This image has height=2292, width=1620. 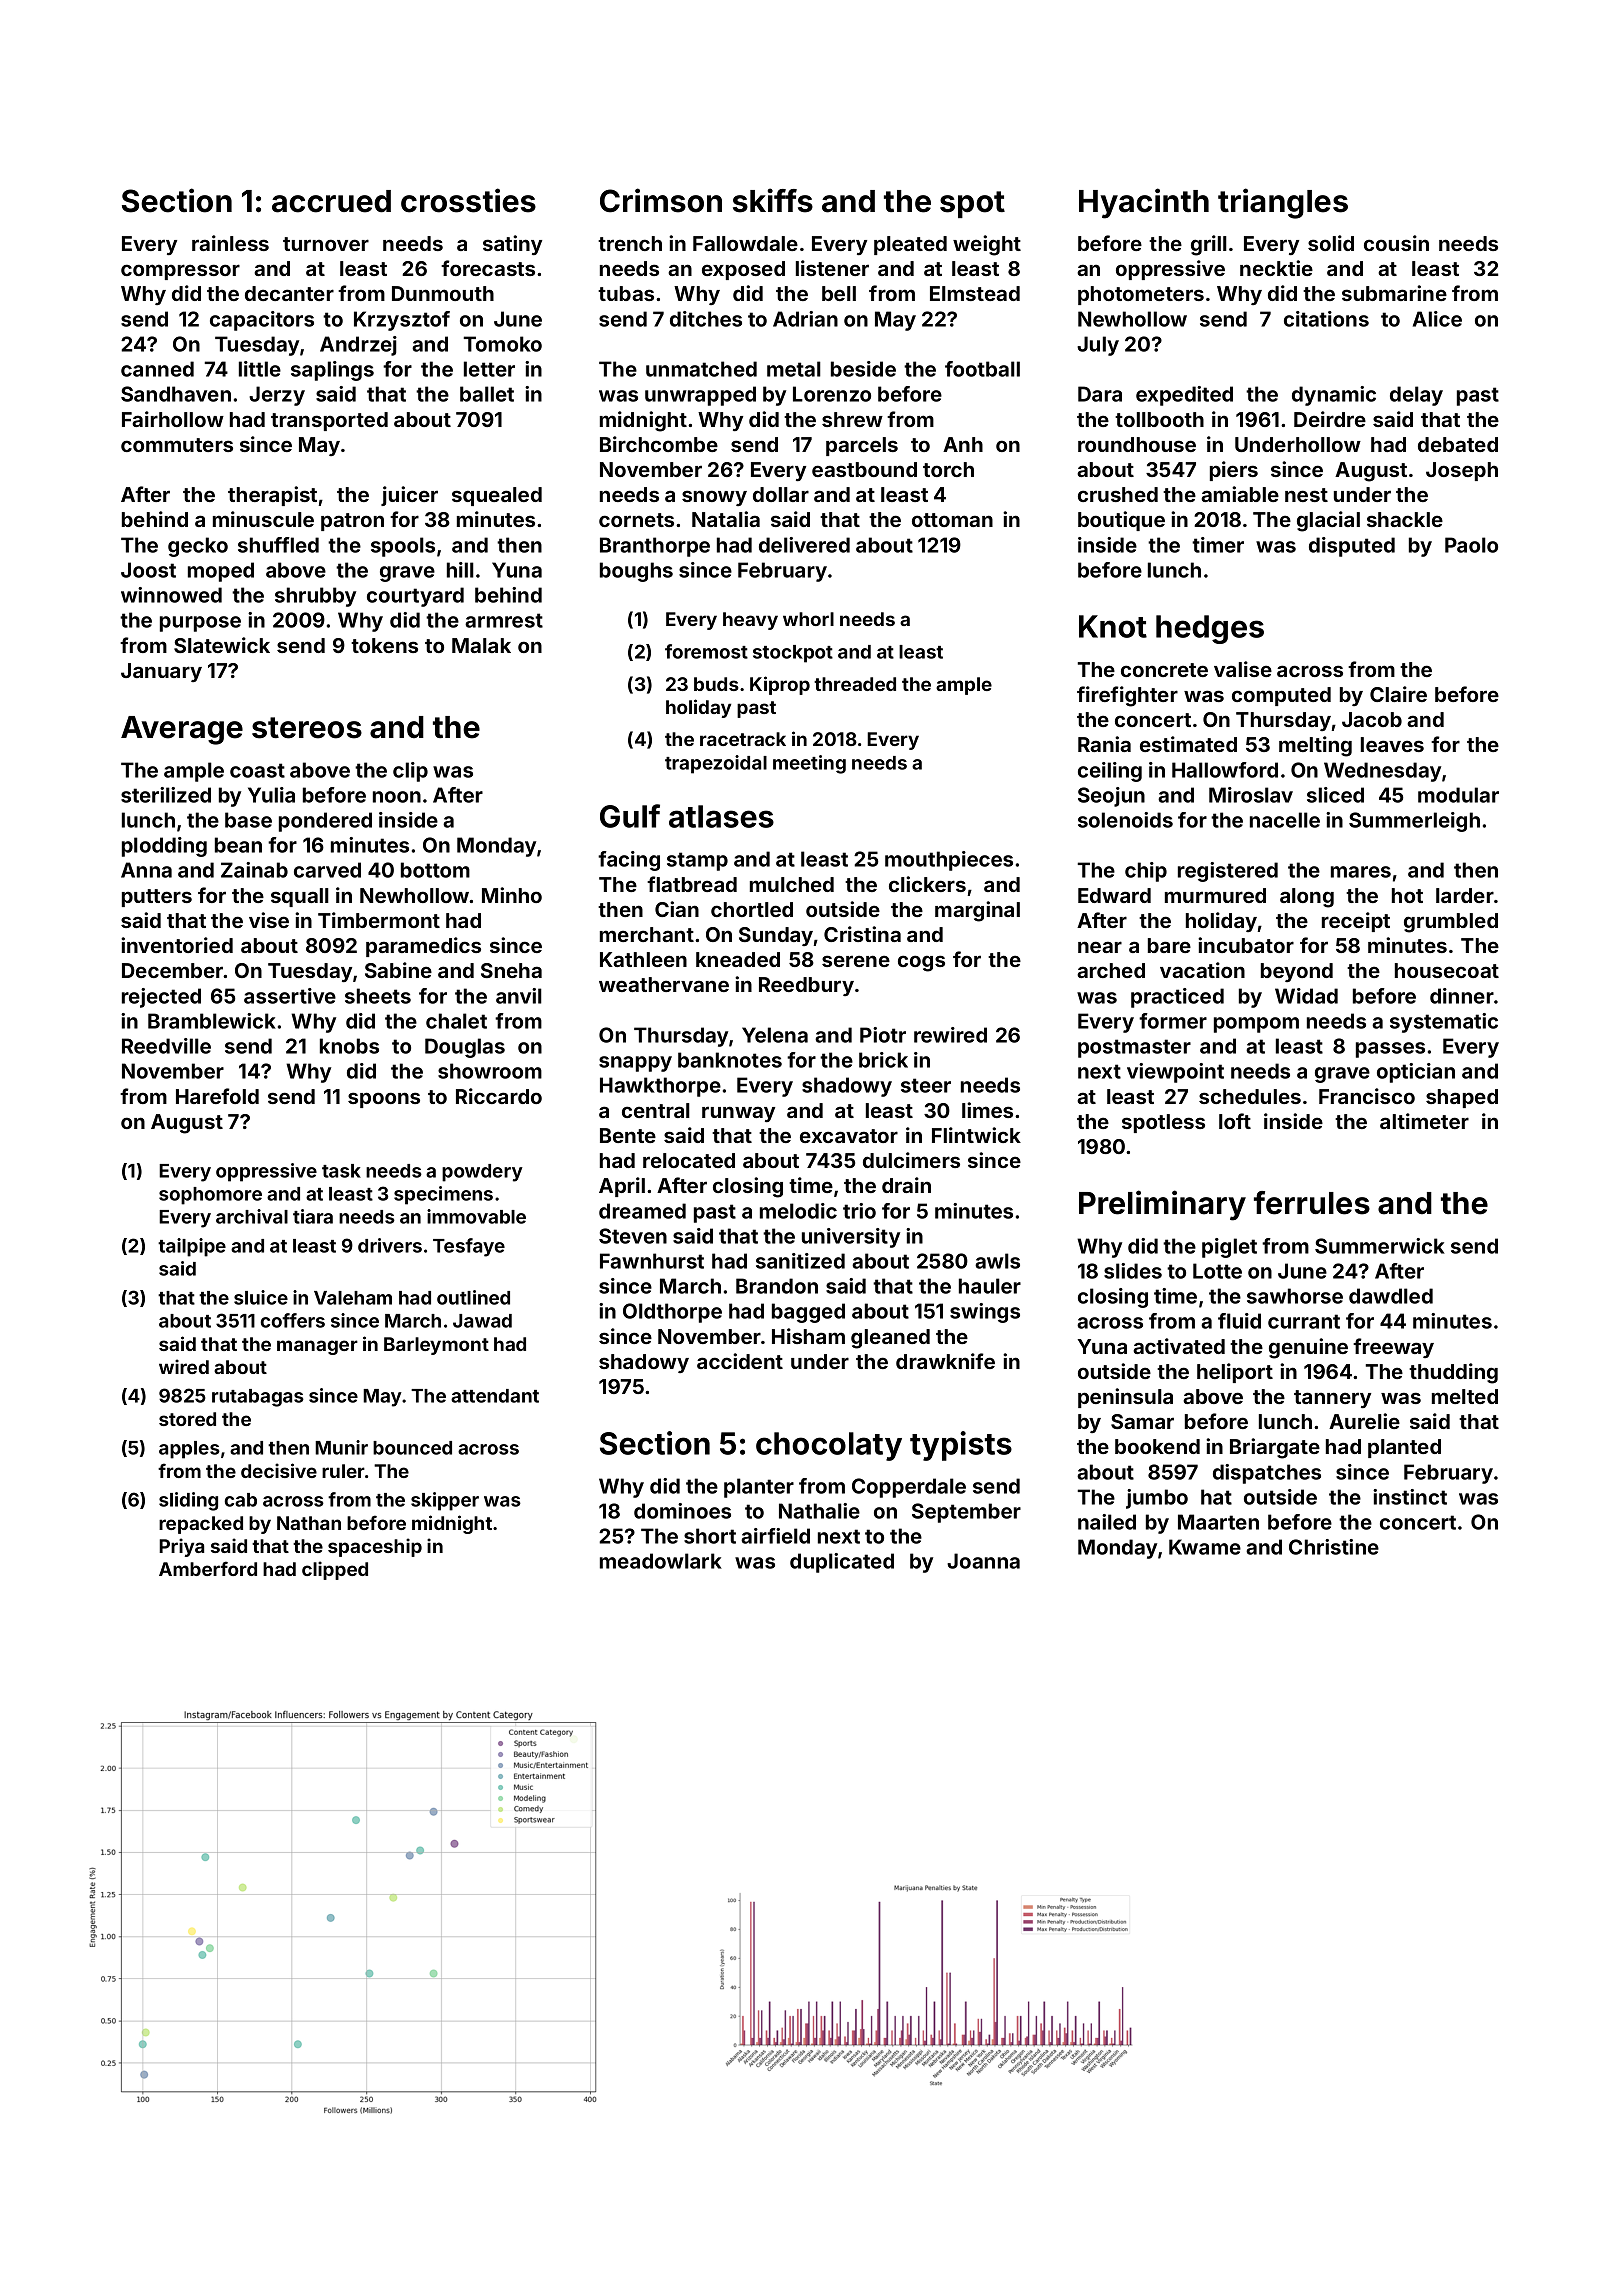 I want to click on flatbread, so click(x=692, y=884).
